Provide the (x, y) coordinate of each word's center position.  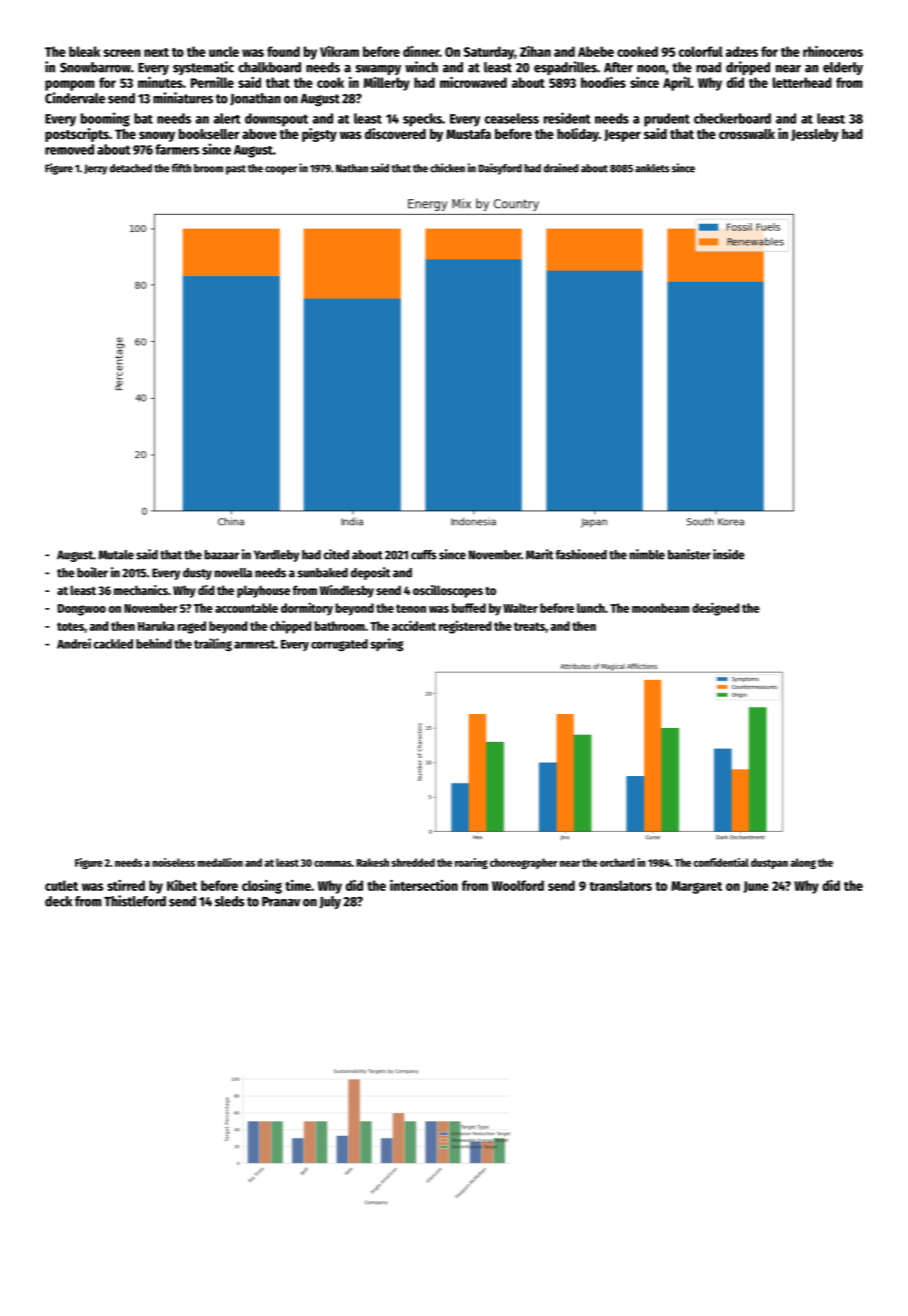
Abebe (596, 51)
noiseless (173, 862)
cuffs (424, 555)
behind (154, 643)
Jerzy (95, 169)
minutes (160, 82)
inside (729, 554)
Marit (539, 554)
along (803, 863)
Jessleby (815, 135)
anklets (652, 168)
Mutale (116, 555)
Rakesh (372, 862)
